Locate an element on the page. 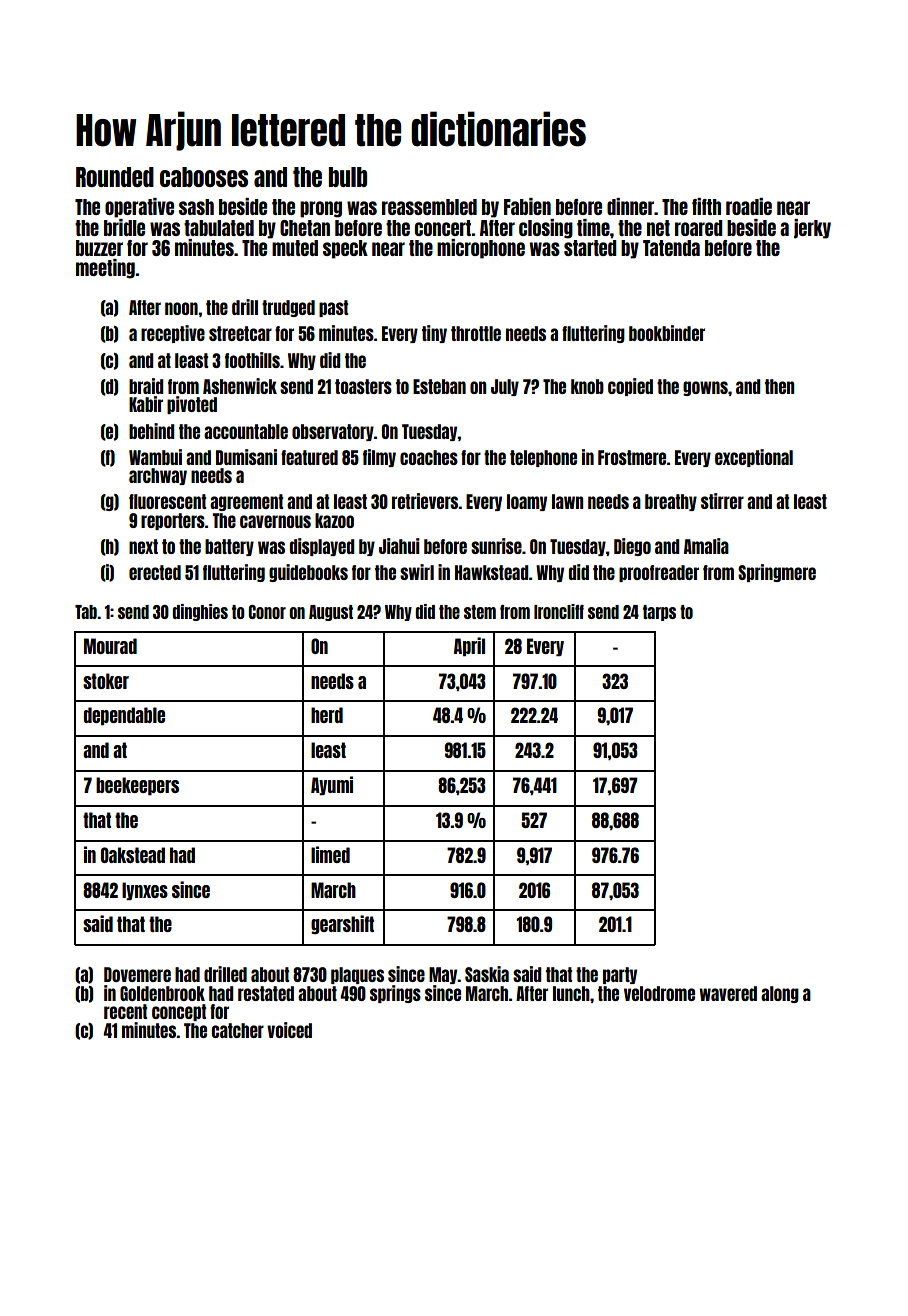  receptive is located at coordinates (173, 334).
